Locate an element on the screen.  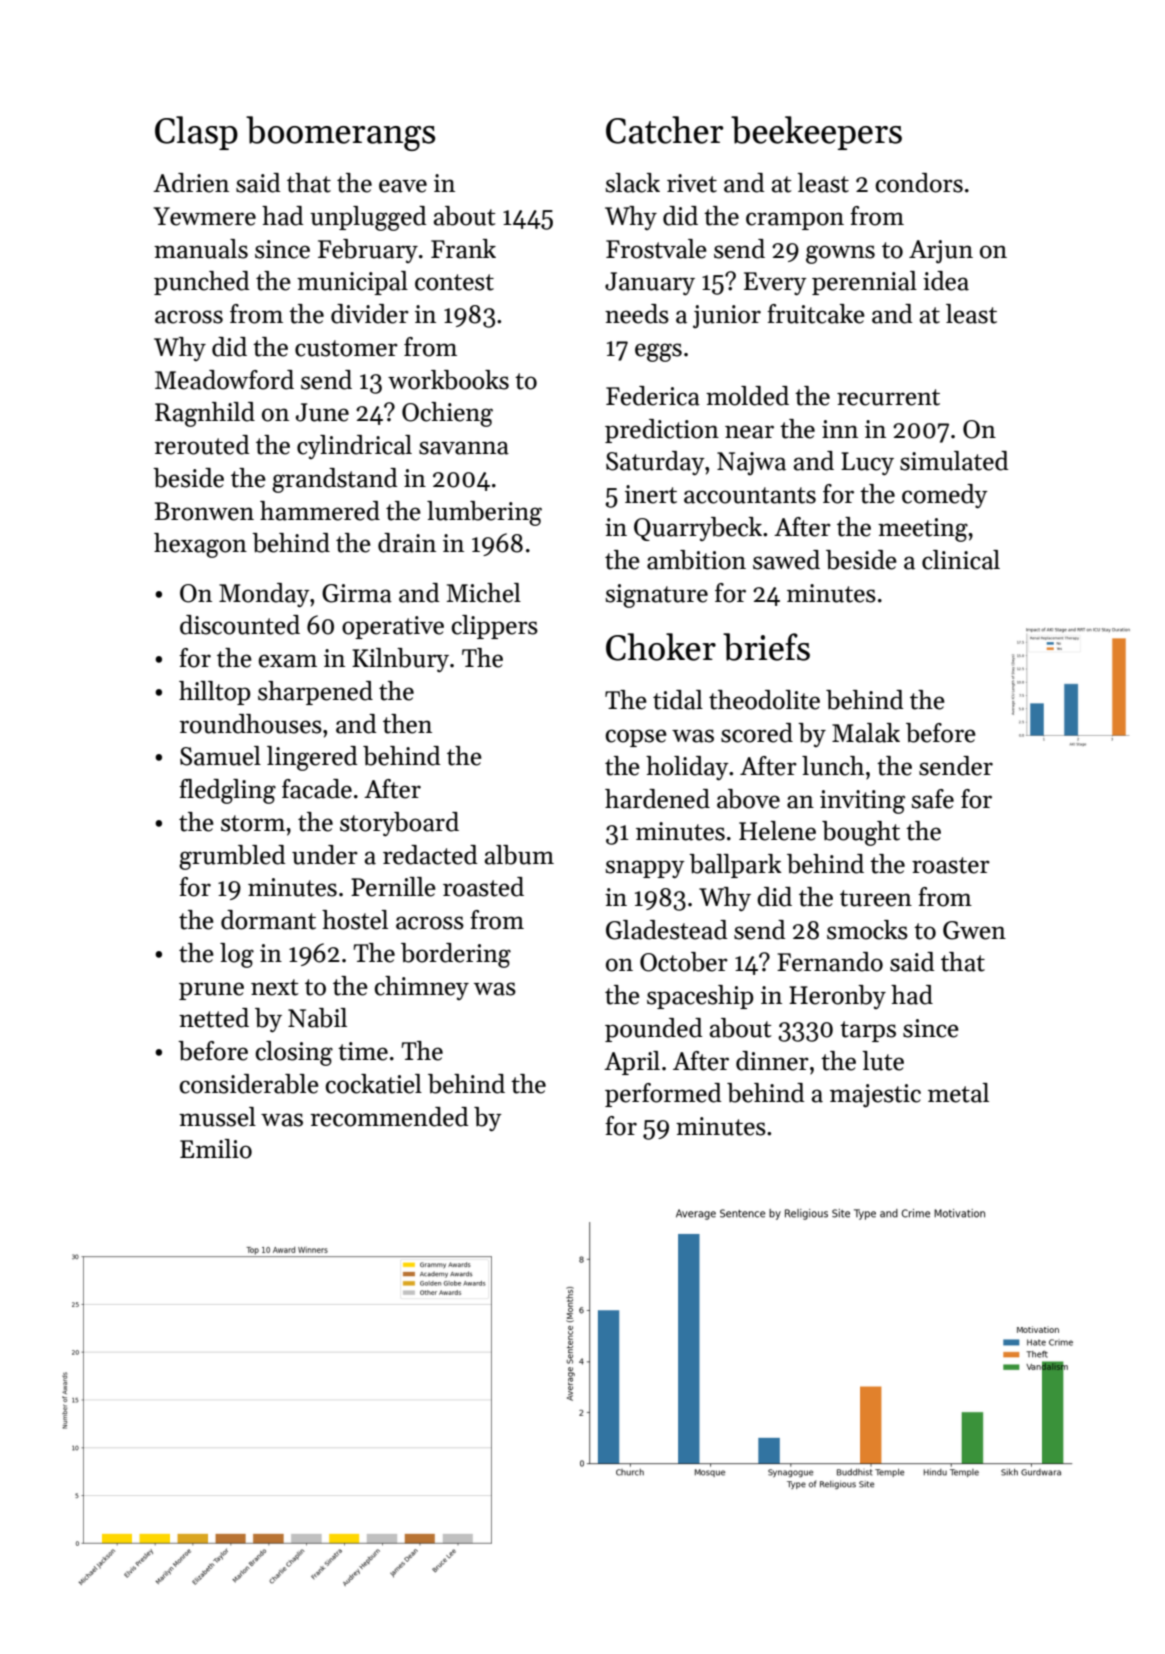
copse is located at coordinates (636, 738).
